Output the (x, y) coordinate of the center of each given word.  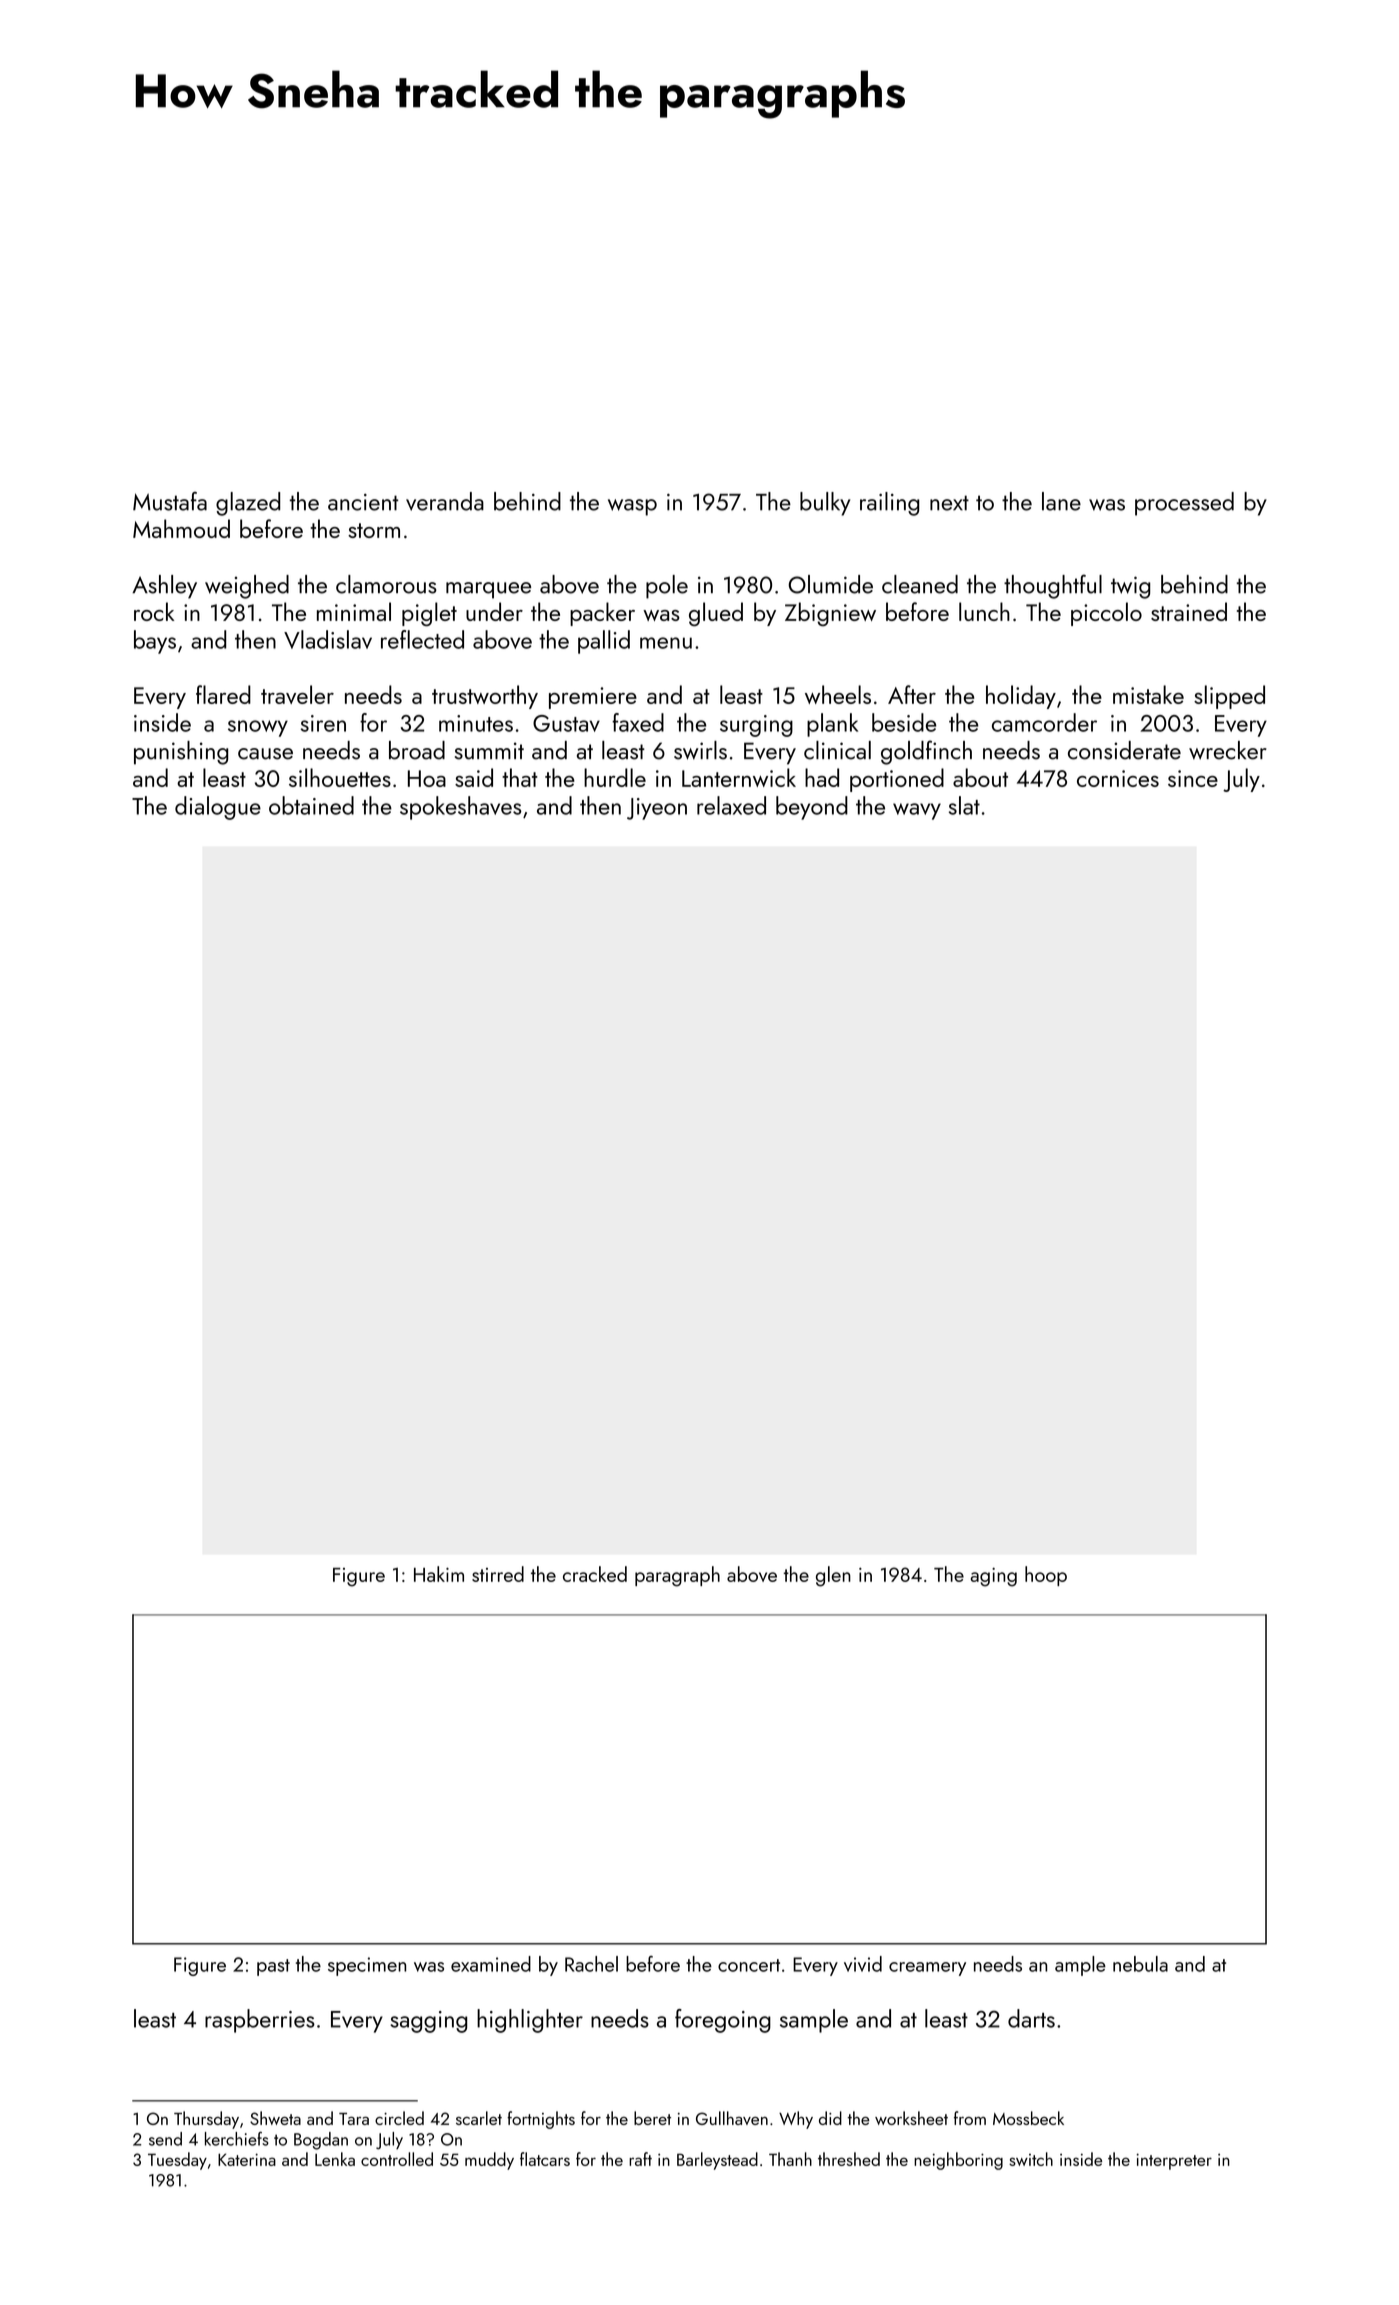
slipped (1229, 697)
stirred (498, 1574)
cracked (595, 1574)
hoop (1046, 1576)
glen (833, 1576)
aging (994, 1577)
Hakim (439, 1574)
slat (964, 805)
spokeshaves (460, 808)
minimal (354, 611)
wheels (838, 694)
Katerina (247, 2159)
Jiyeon (657, 809)
